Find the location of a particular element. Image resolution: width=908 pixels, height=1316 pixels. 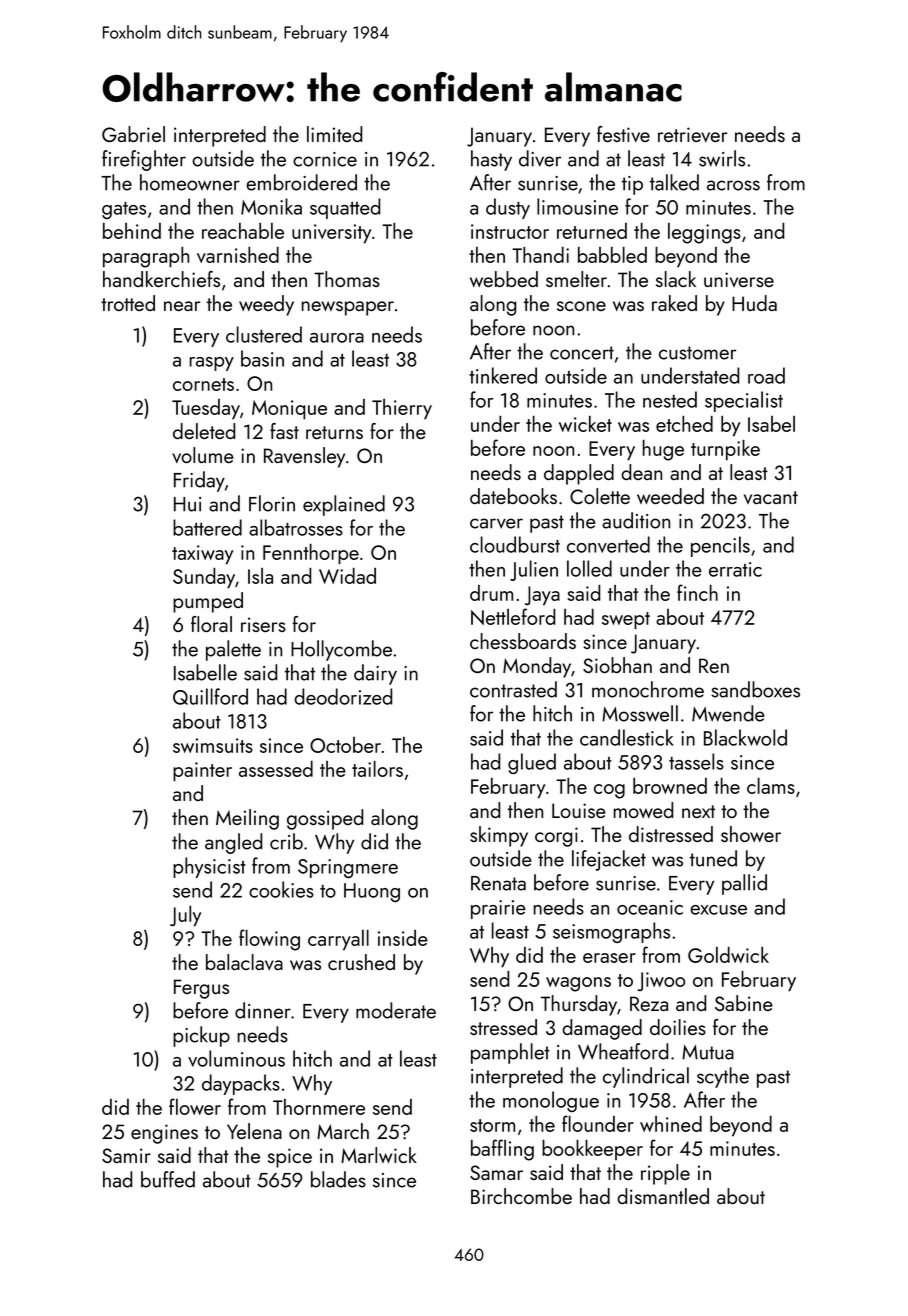

tailors is located at coordinates (377, 769).
